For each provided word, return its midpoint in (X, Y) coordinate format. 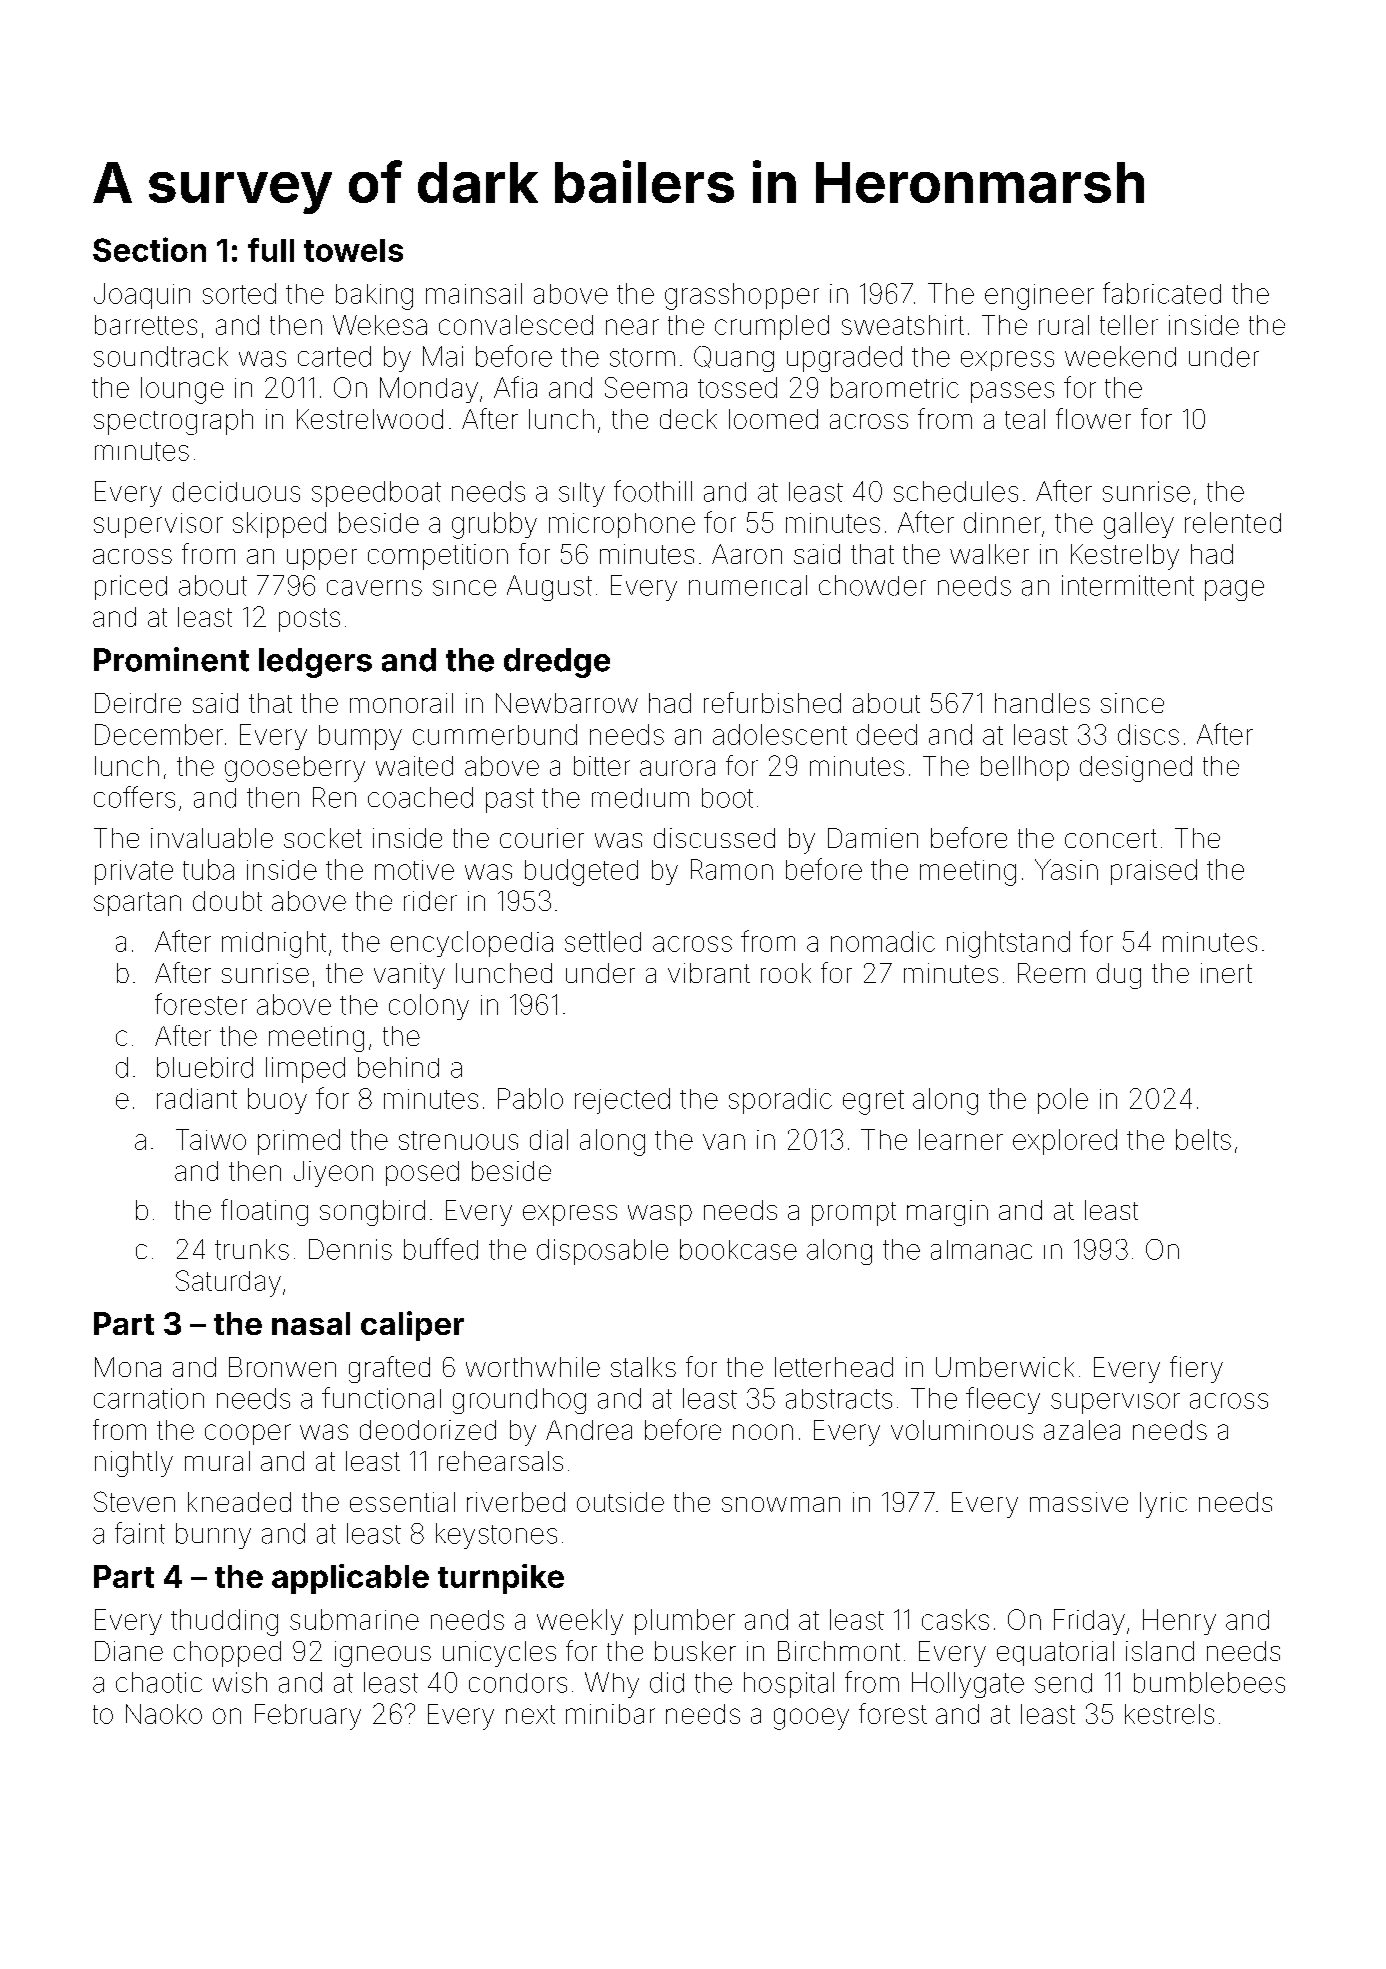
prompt (854, 1214)
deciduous (236, 491)
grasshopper (742, 296)
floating (264, 1212)
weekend (1120, 356)
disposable (602, 1252)
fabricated (1162, 293)
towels (353, 250)
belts (1203, 1139)
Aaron (747, 554)
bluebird (205, 1067)
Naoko (164, 1714)
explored (1065, 1142)
